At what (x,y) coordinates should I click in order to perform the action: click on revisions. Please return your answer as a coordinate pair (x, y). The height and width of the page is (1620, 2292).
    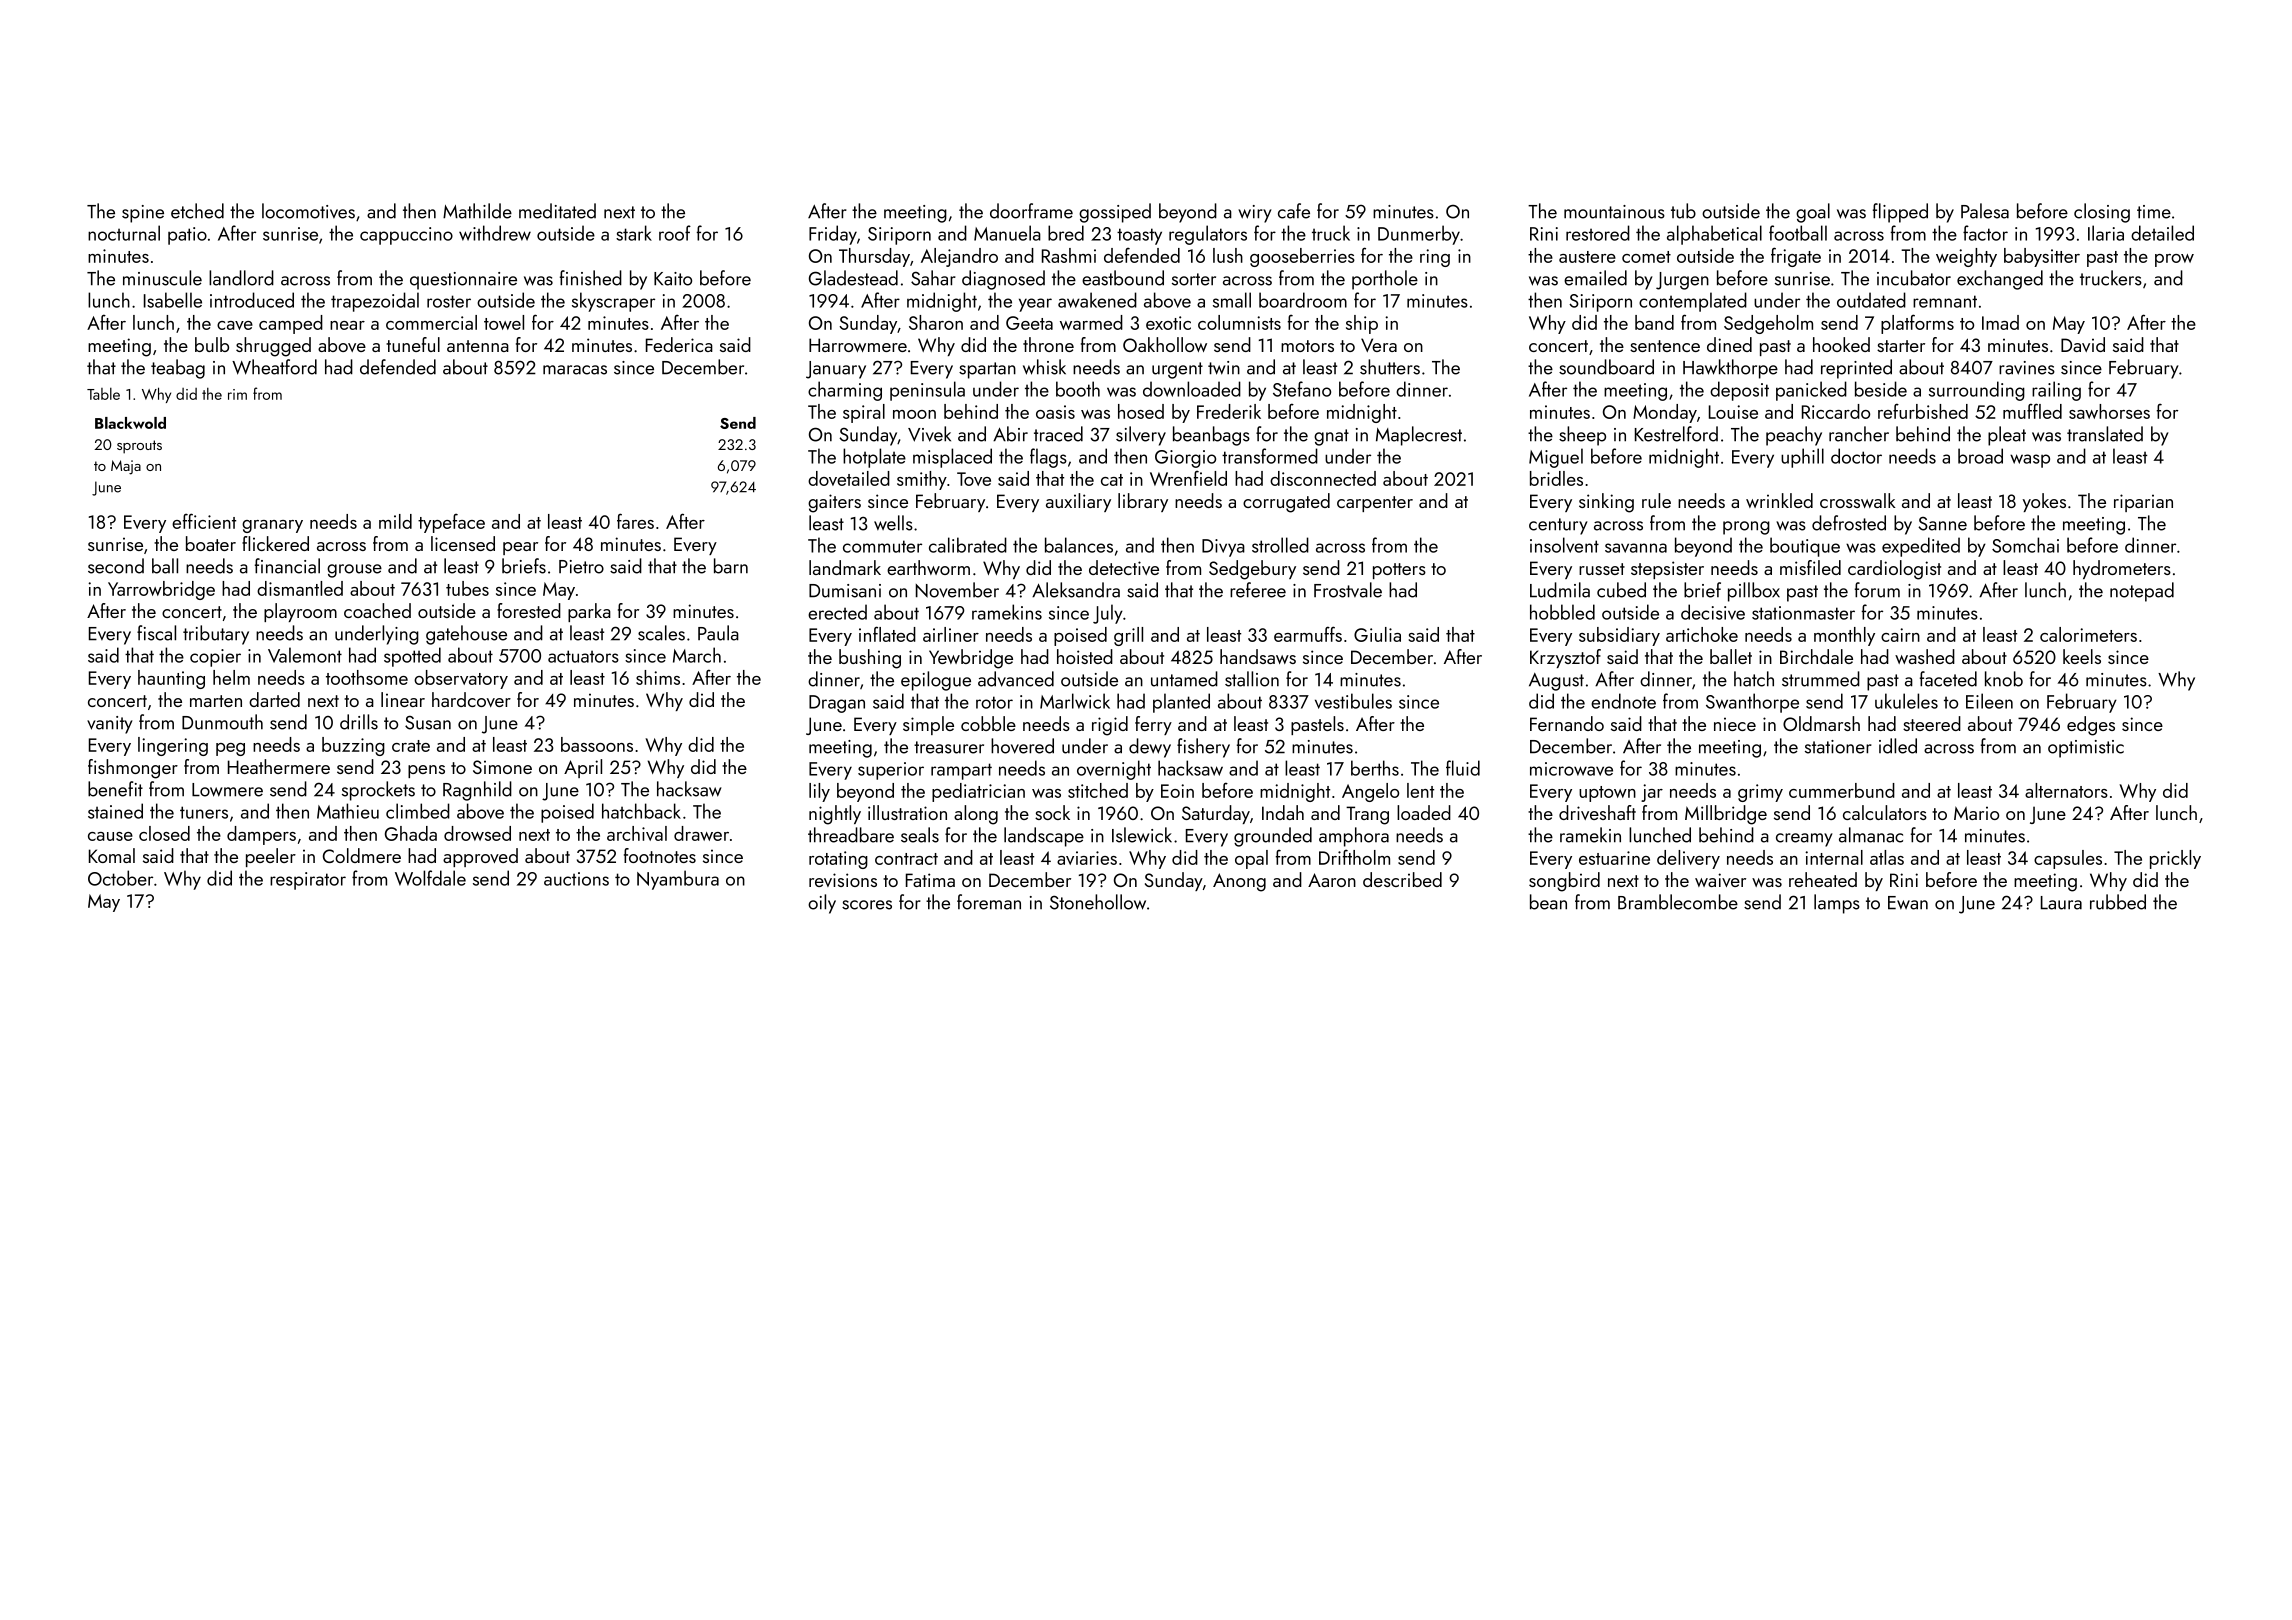
    Looking at the image, I should click on (843, 880).
